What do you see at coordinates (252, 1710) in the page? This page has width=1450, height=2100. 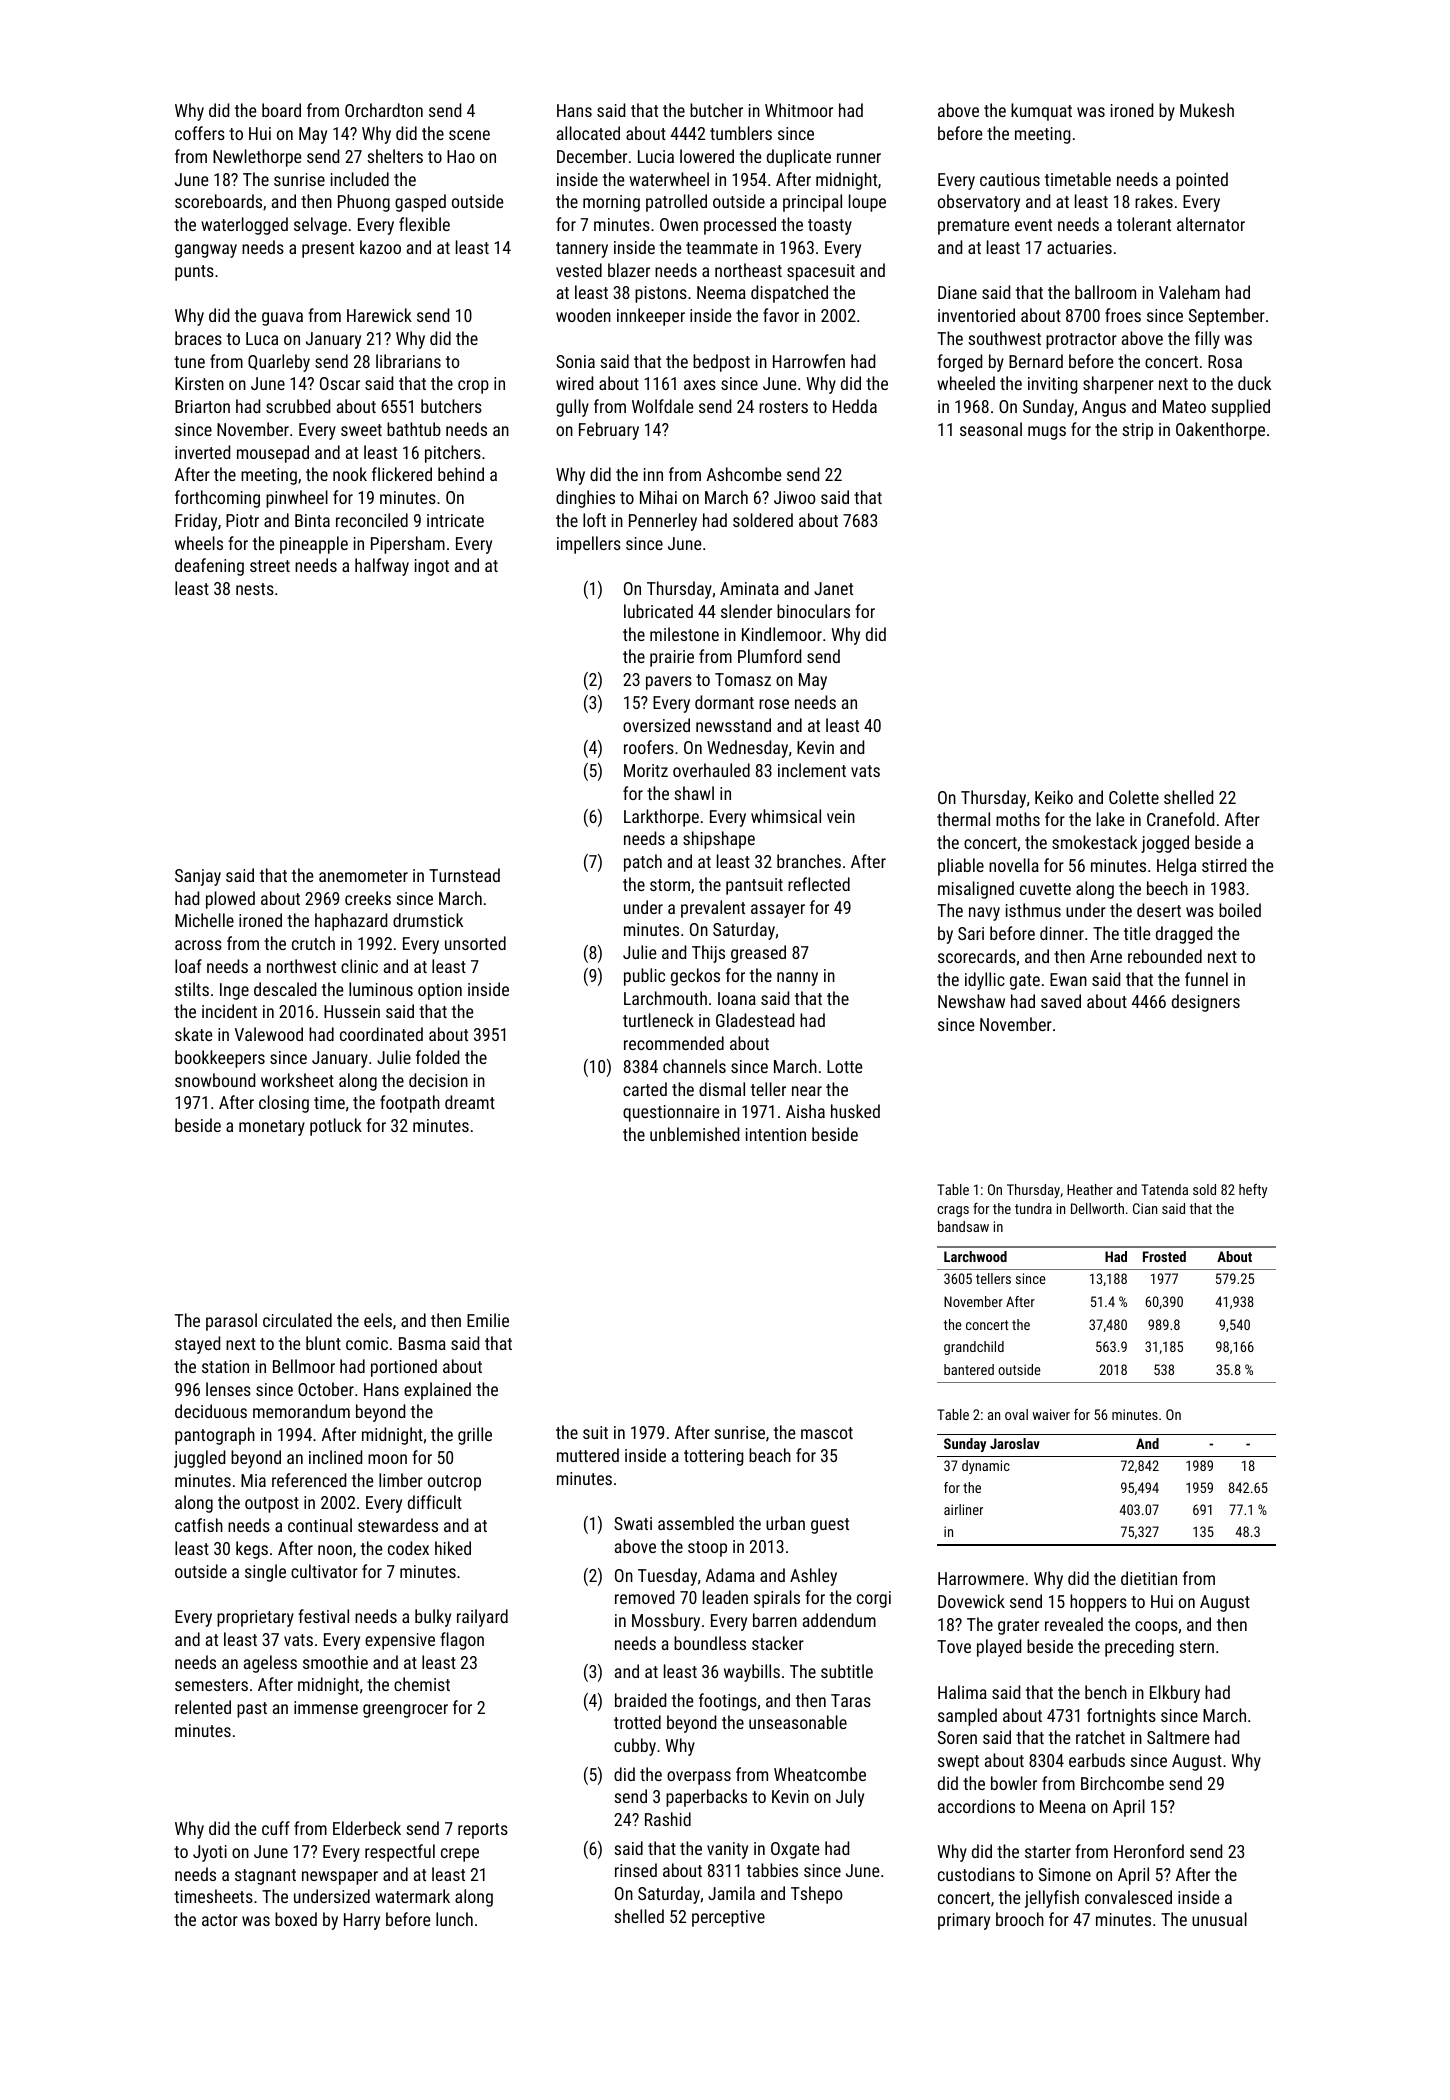 I see `past` at bounding box center [252, 1710].
